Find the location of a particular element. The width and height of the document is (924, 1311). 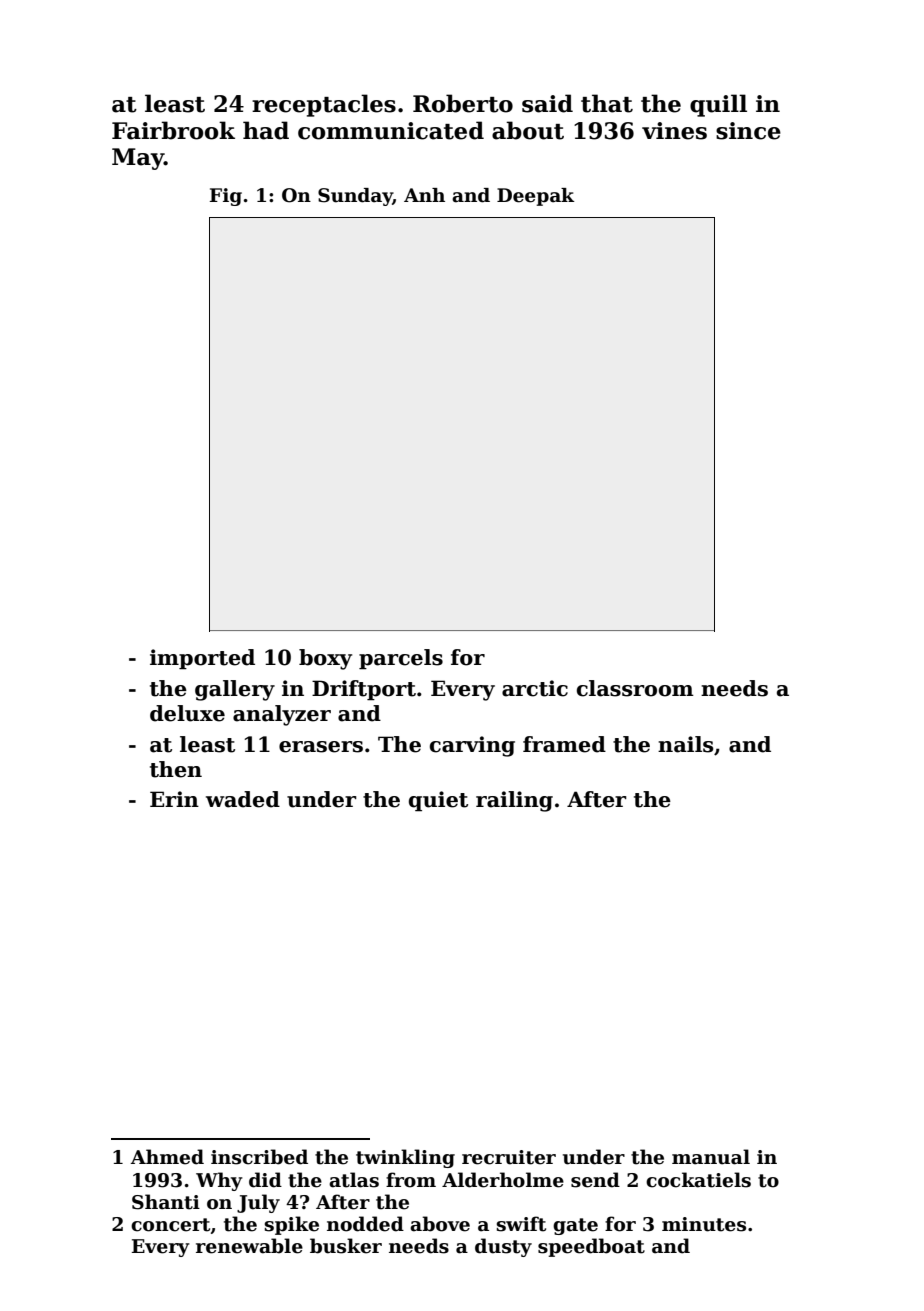

imported is located at coordinates (202, 659).
